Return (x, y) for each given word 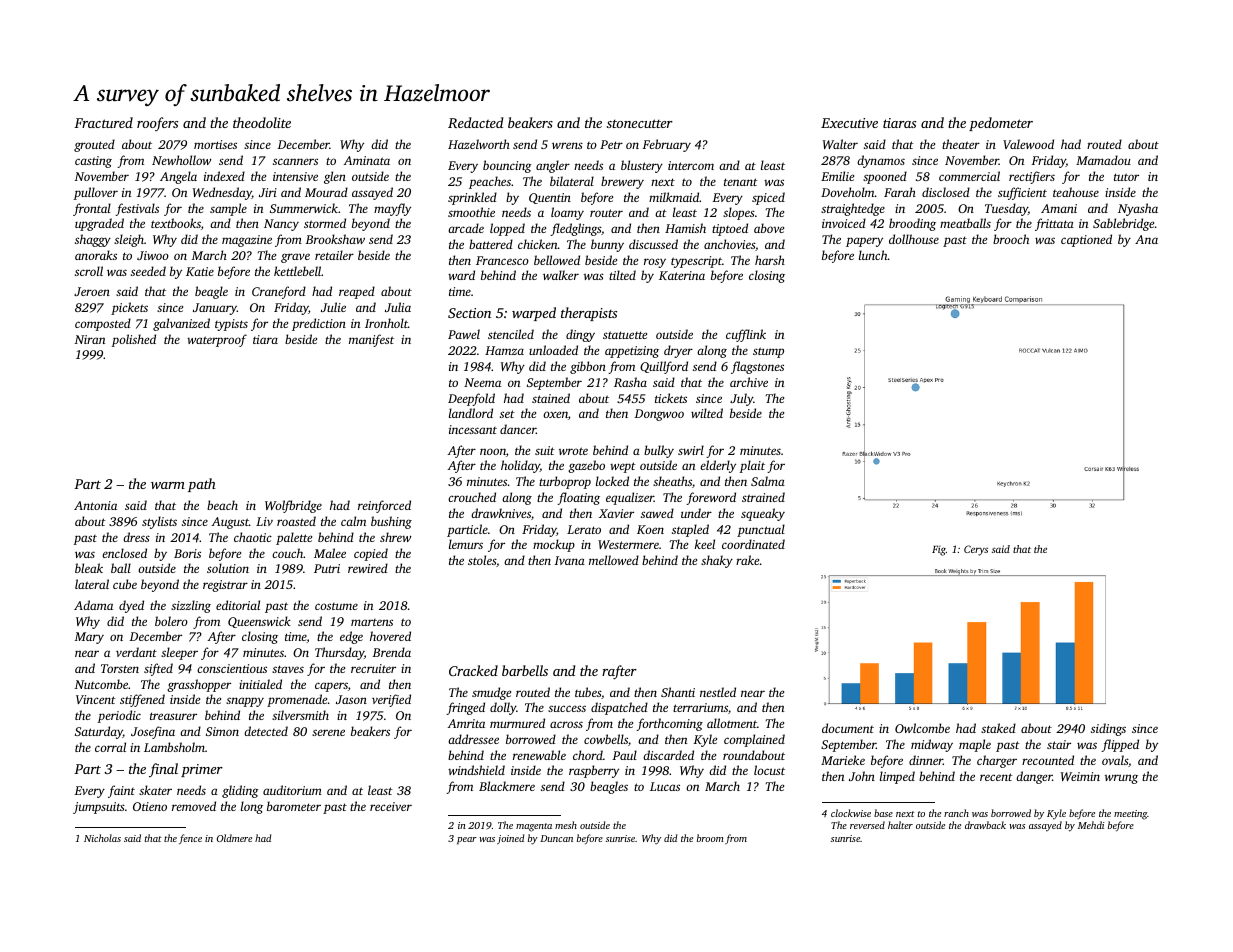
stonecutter (640, 123)
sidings (1108, 729)
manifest (371, 340)
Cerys (976, 550)
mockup (554, 545)
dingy (580, 335)
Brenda (391, 652)
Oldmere (234, 838)
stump (768, 352)
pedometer (1001, 124)
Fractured (103, 122)
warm (168, 485)
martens (372, 622)
